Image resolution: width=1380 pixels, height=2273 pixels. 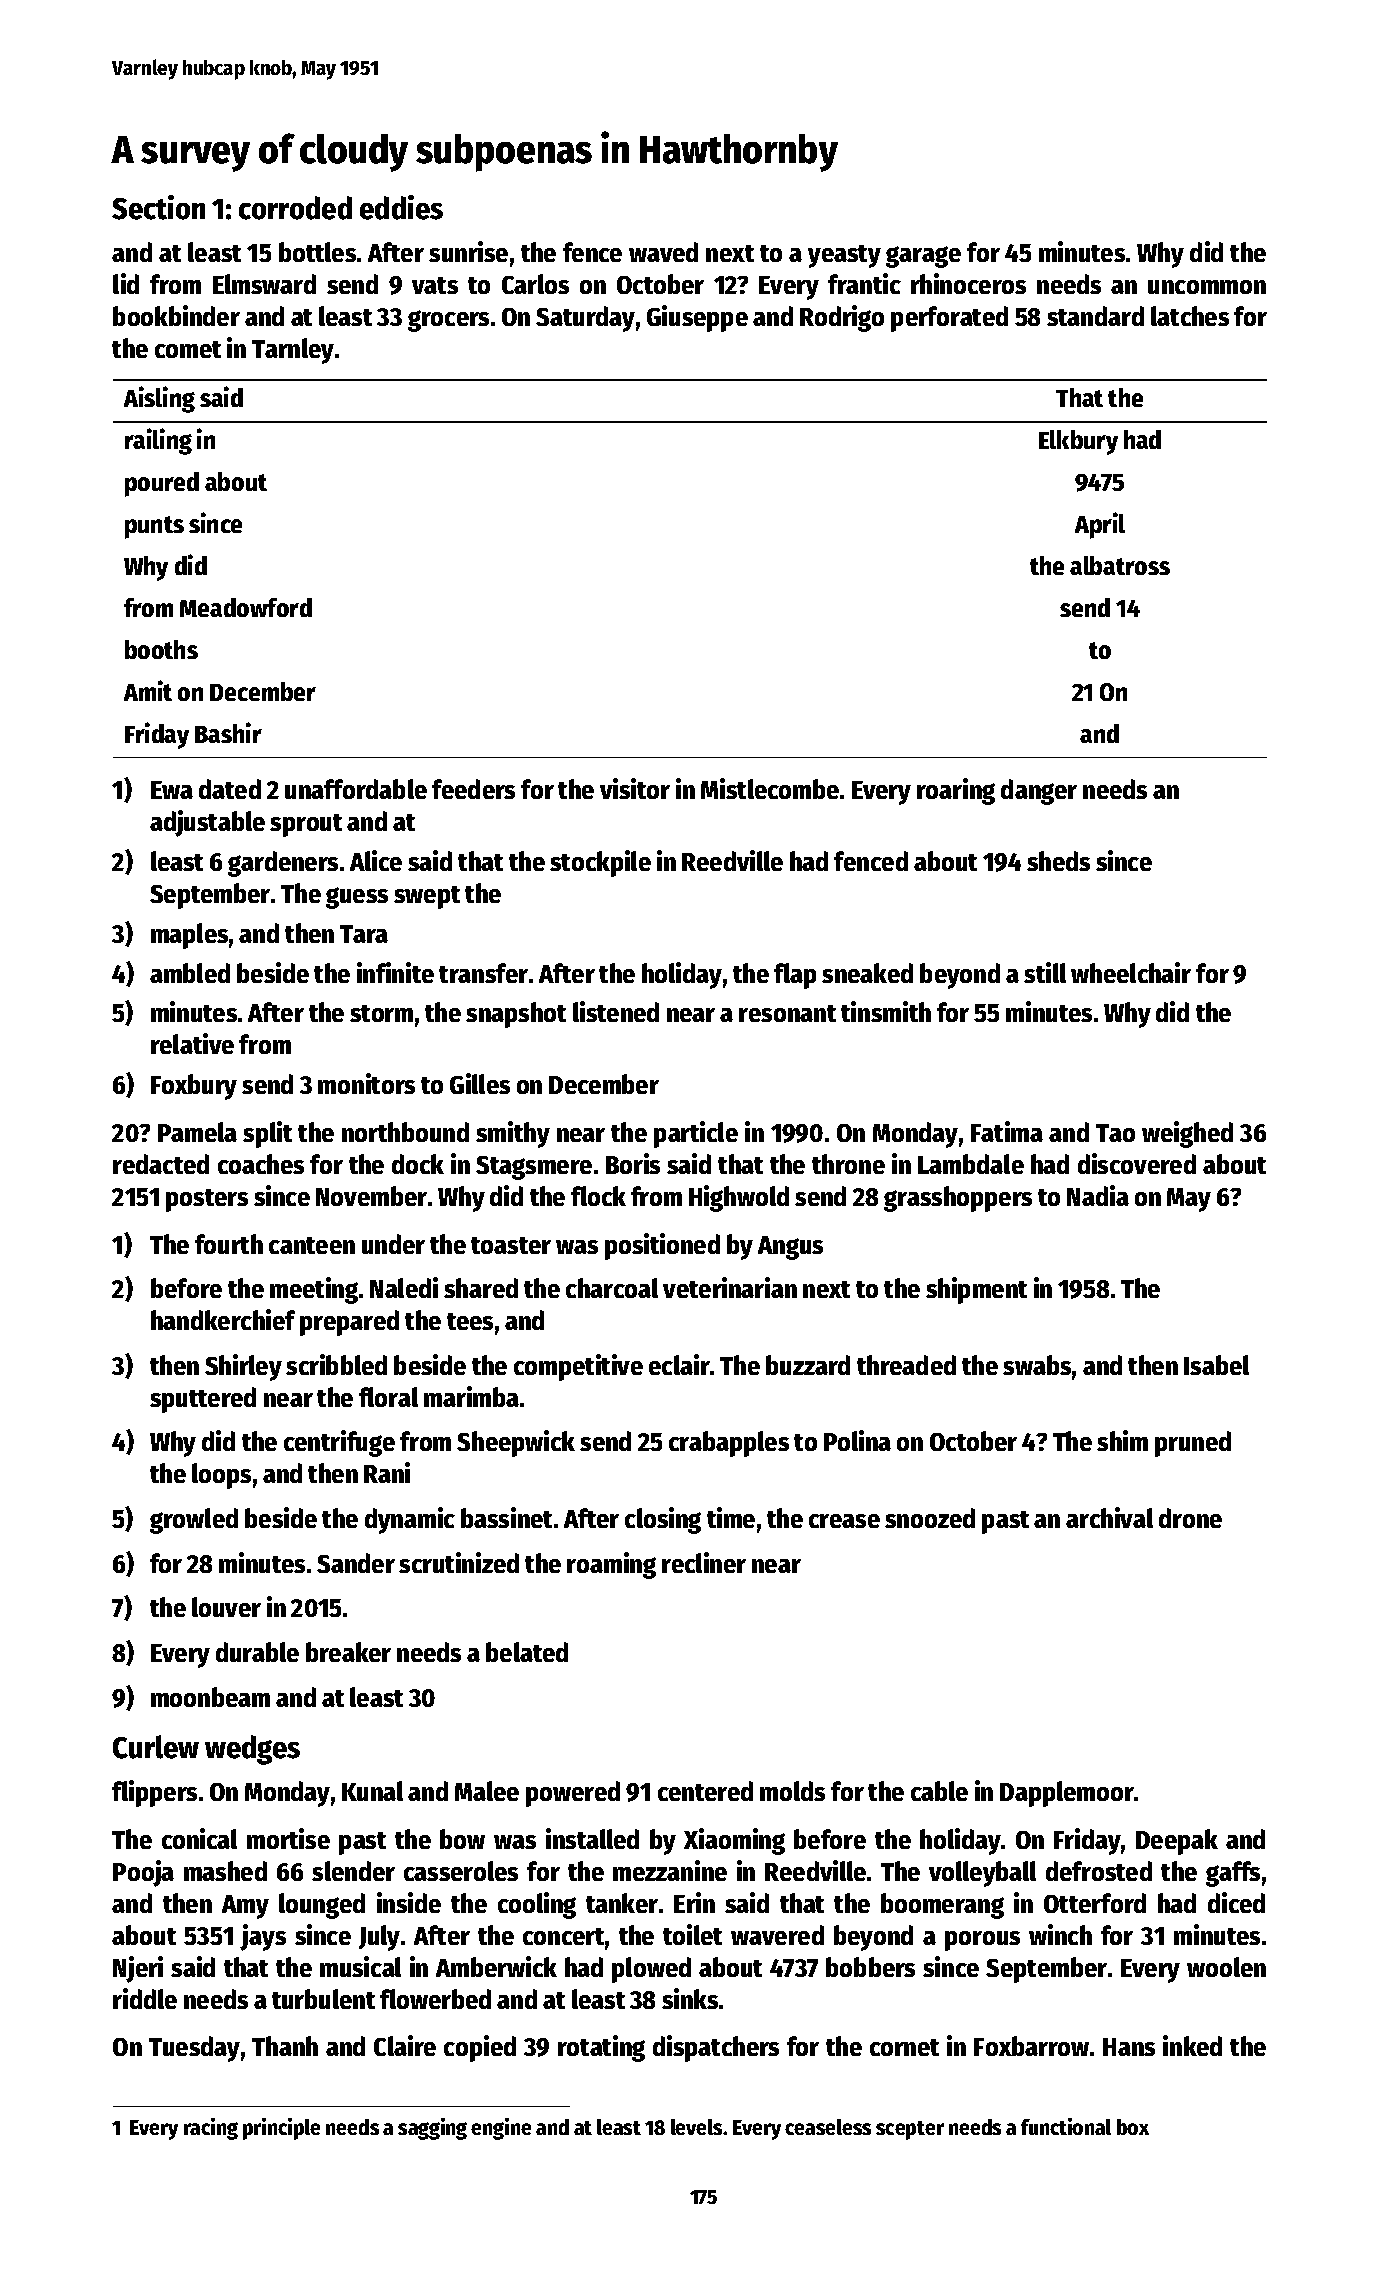 What do you see at coordinates (158, 207) in the screenshot?
I see `Section` at bounding box center [158, 207].
